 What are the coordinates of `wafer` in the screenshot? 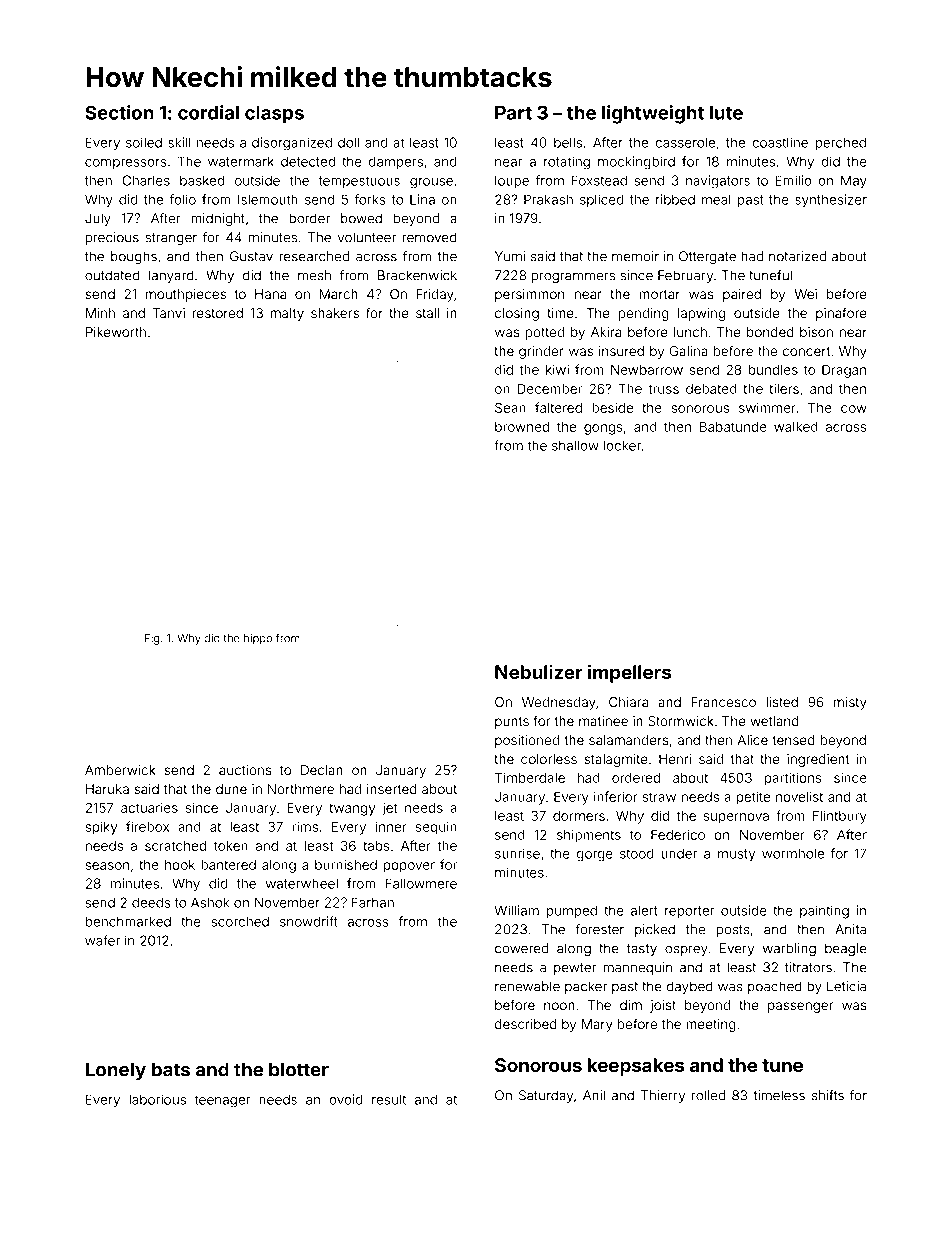 It's located at (102, 940).
